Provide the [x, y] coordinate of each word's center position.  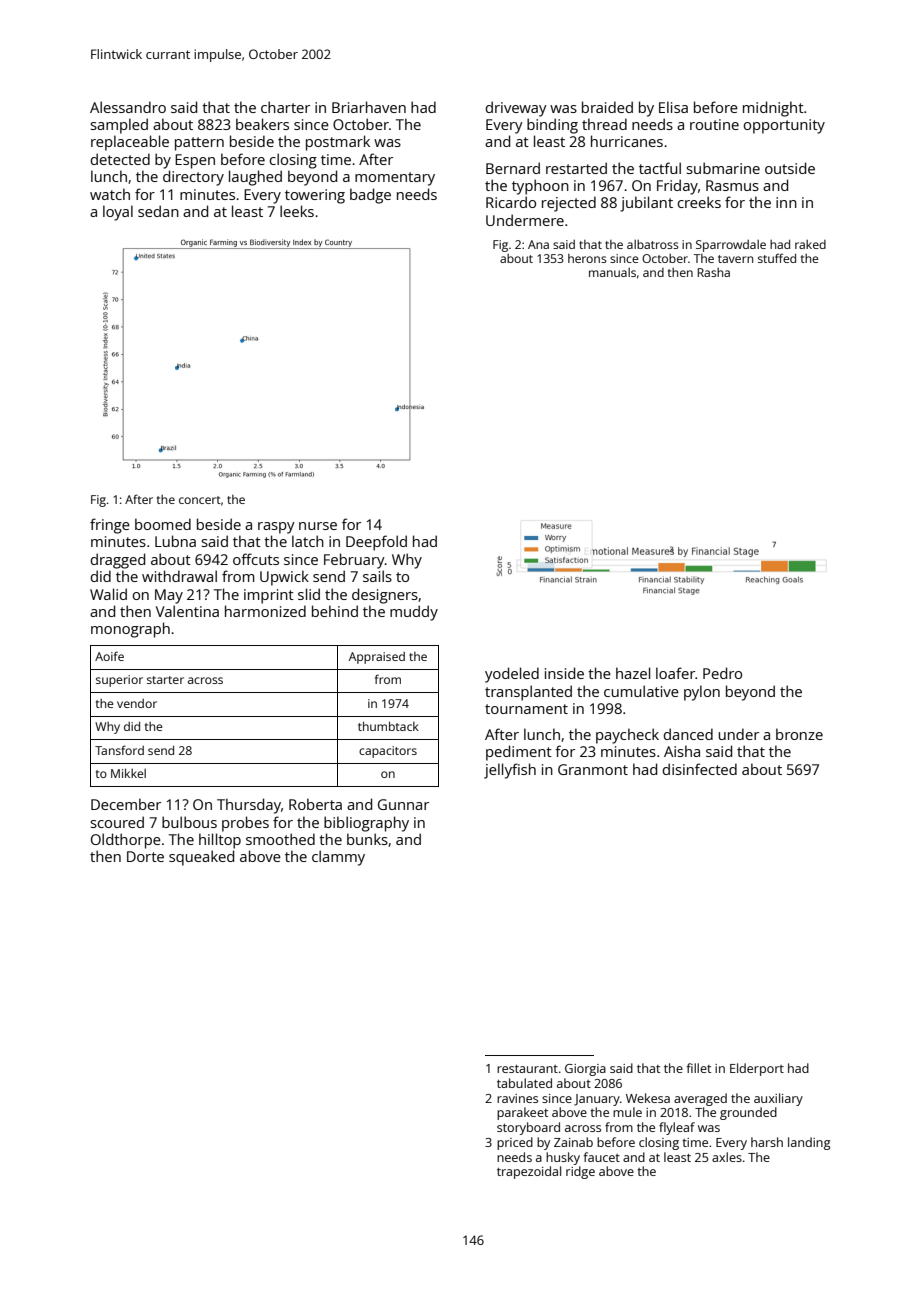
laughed [255, 178]
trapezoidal [529, 1172]
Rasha [714, 272]
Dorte [145, 856]
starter [165, 680]
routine [714, 124]
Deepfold [376, 543]
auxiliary [778, 1099]
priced [515, 1143]
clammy [338, 858]
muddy [414, 613]
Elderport [757, 1069]
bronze [799, 734]
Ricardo [511, 202]
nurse [318, 526]
